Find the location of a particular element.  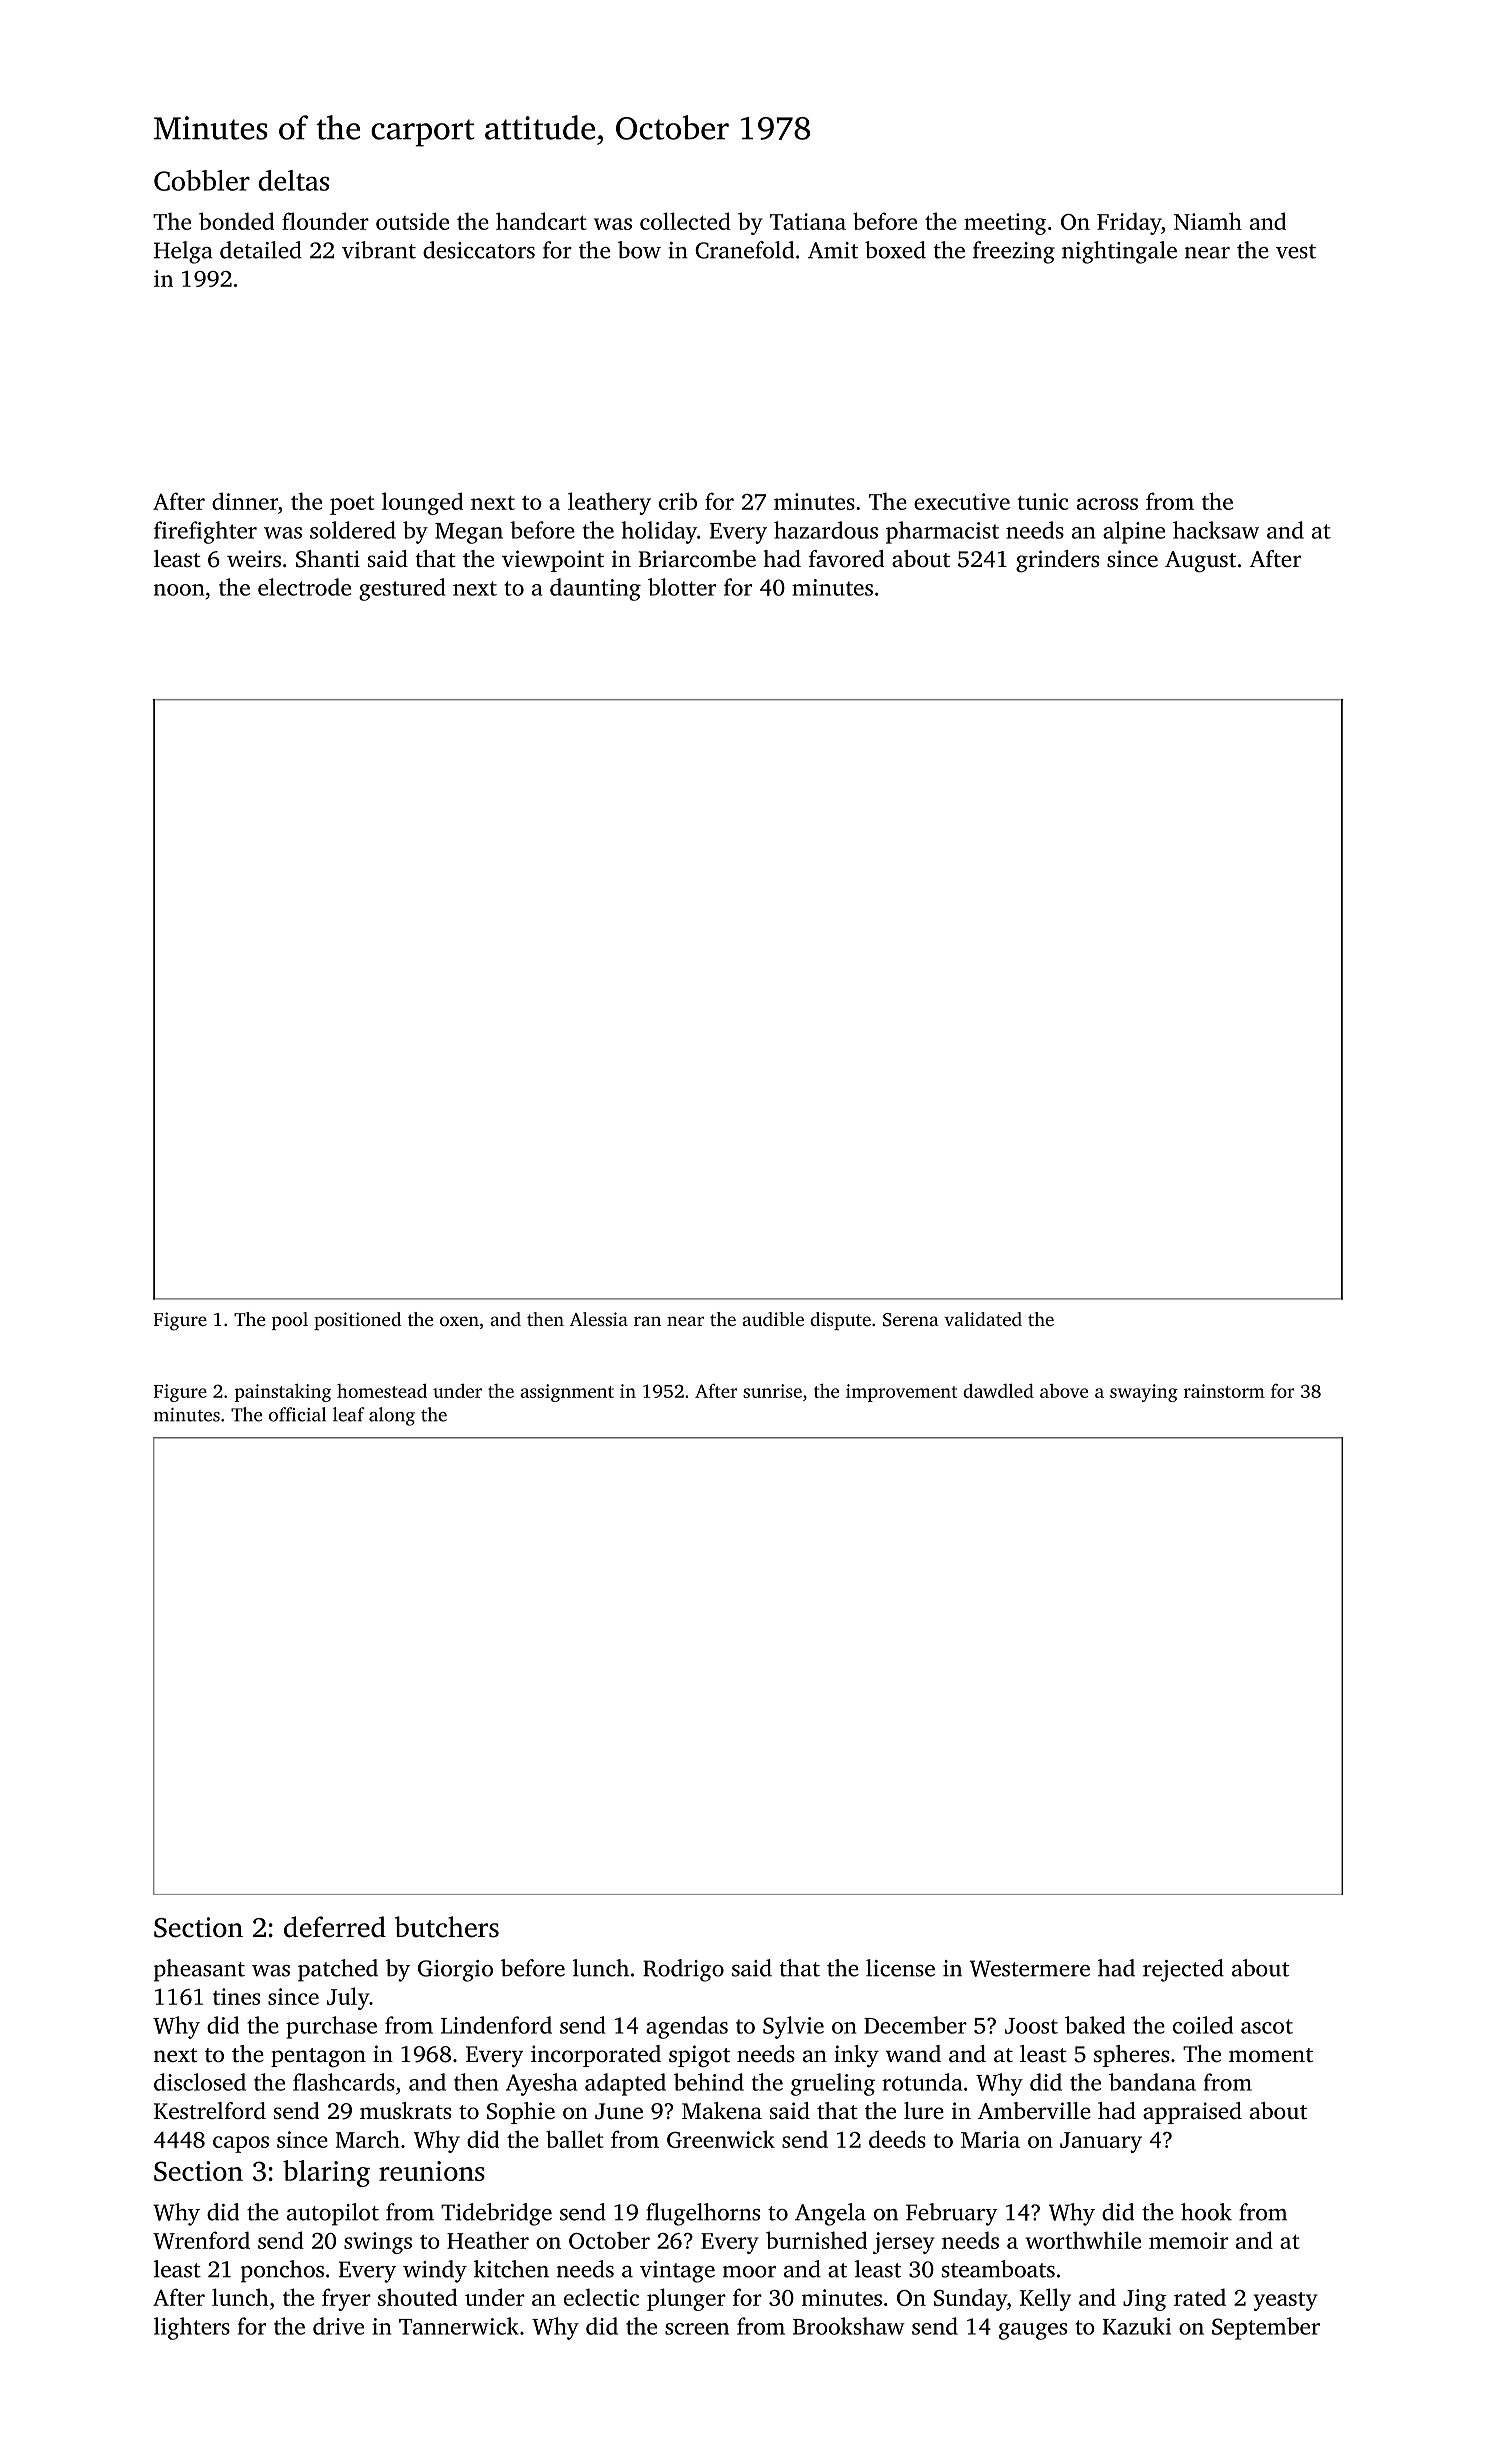

Wrenford is located at coordinates (201, 2240).
